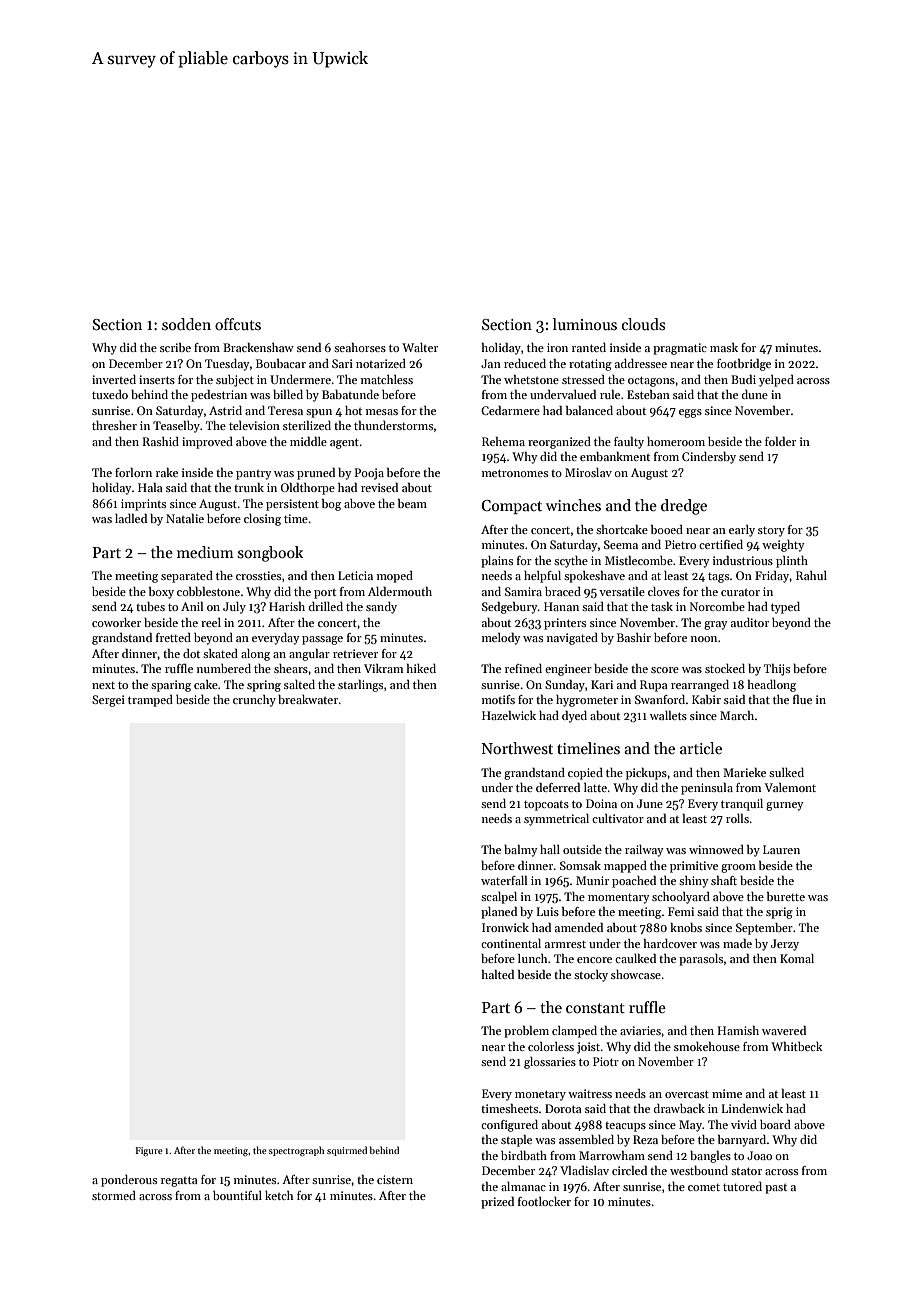 This screenshot has height=1308, width=924. What do you see at coordinates (544, 1201) in the screenshot?
I see `footlocker` at bounding box center [544, 1201].
